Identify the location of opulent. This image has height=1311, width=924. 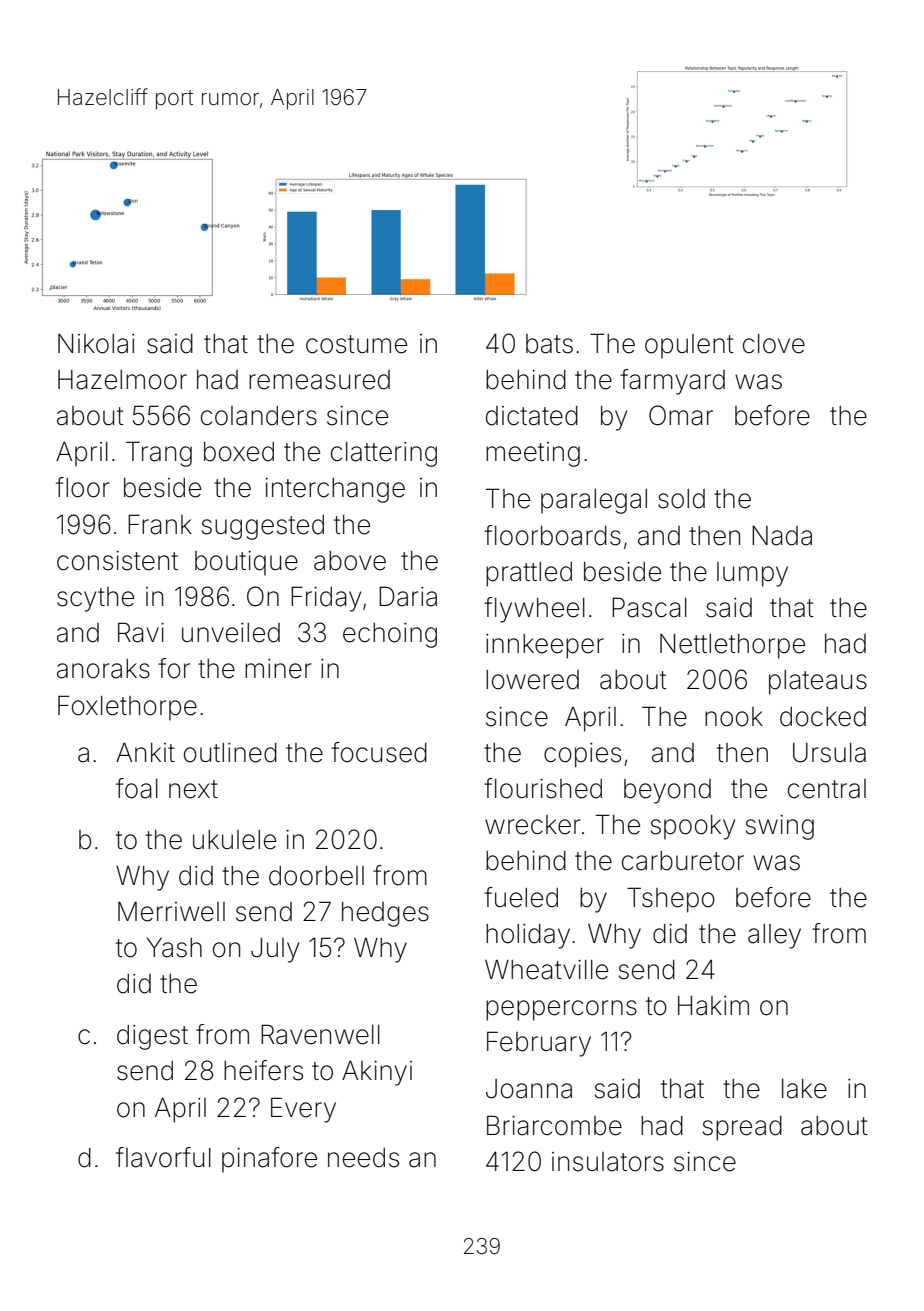
(689, 346).
